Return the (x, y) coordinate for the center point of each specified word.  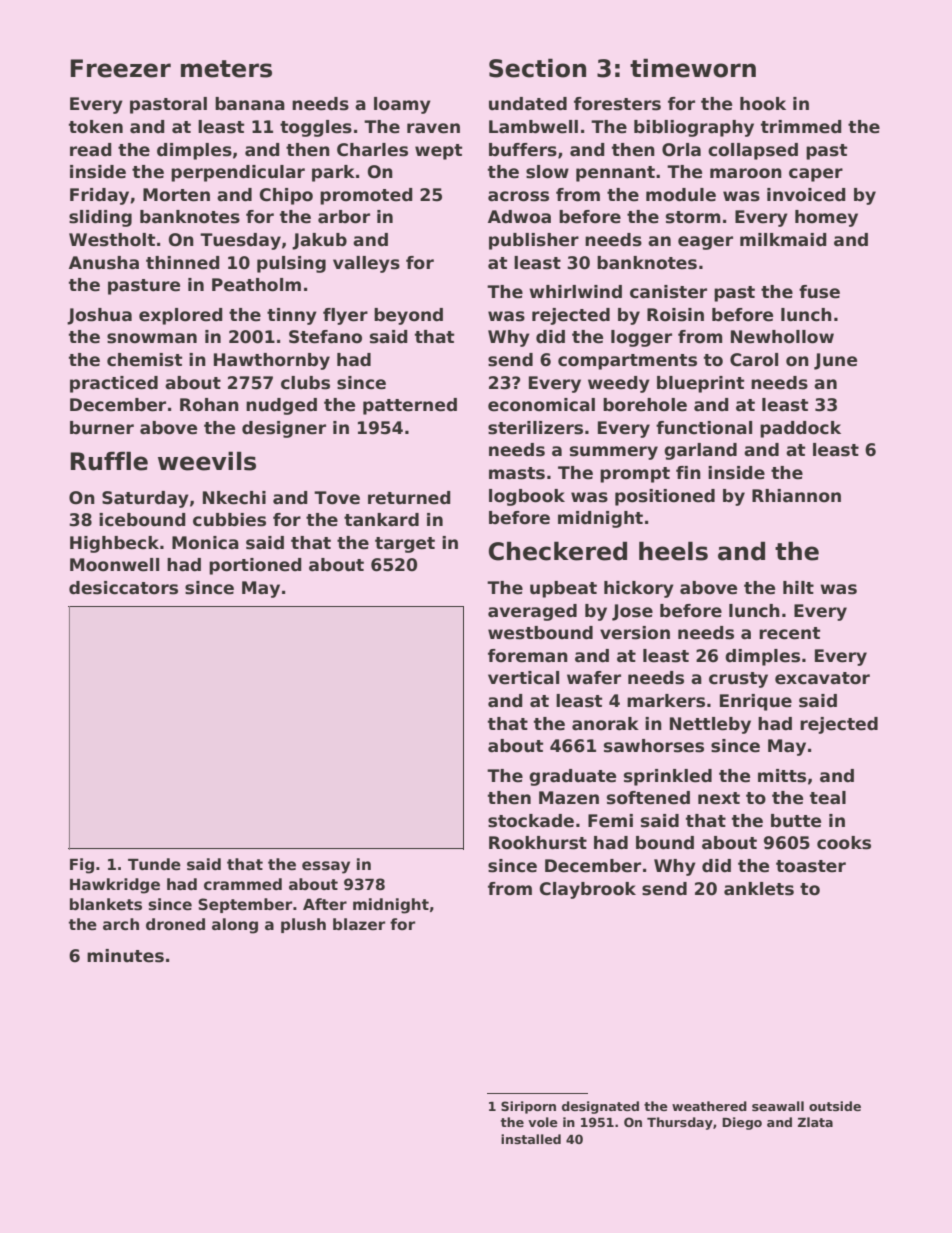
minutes (125, 956)
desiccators (123, 588)
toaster (811, 866)
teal (828, 798)
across (518, 196)
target (405, 545)
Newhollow (782, 337)
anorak (605, 724)
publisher (534, 241)
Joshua (99, 316)
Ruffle (109, 461)
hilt (798, 587)
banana (250, 104)
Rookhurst (538, 843)
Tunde (154, 864)
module (681, 195)
